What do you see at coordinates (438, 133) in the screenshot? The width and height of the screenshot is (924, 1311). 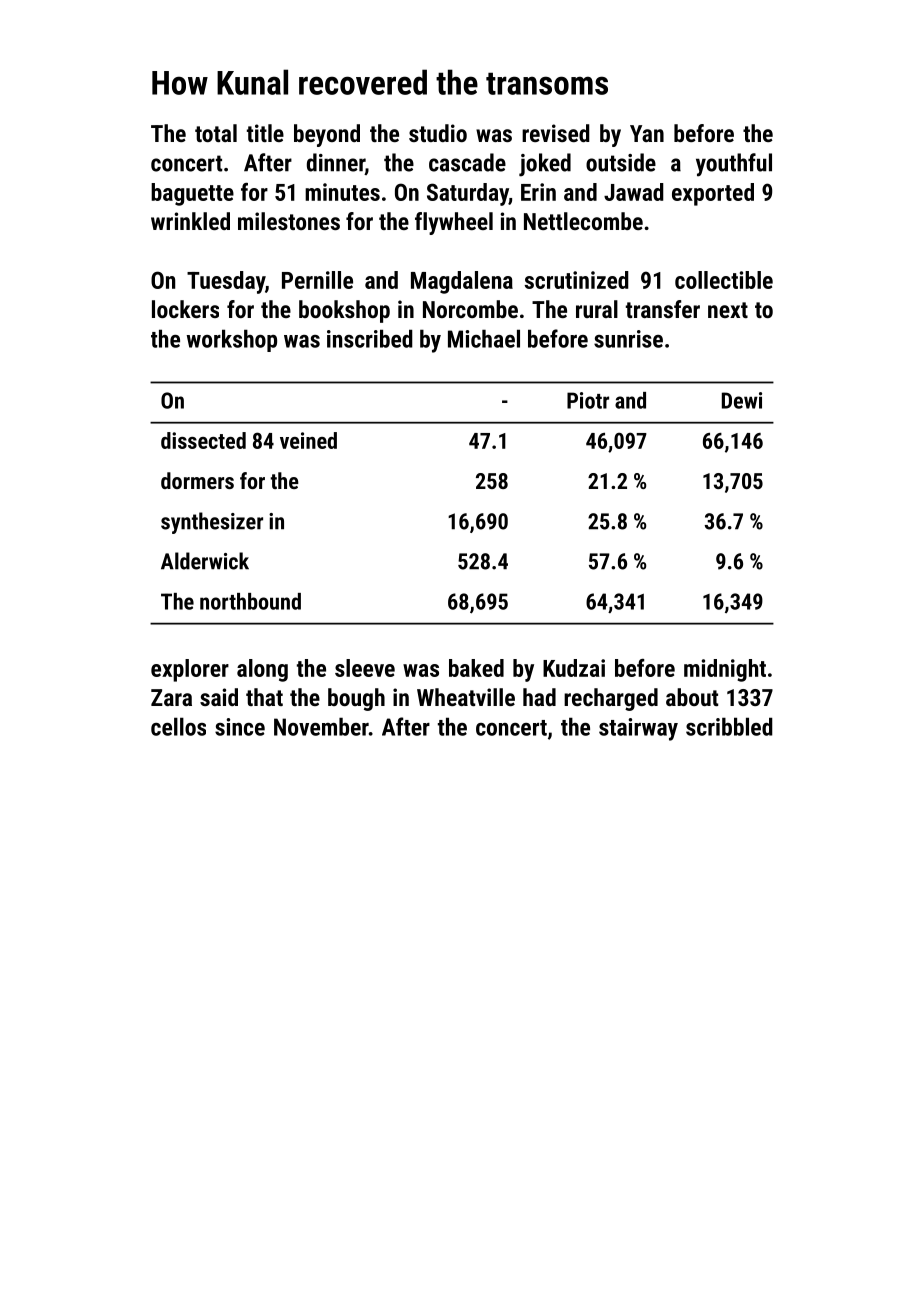 I see `studio` at bounding box center [438, 133].
